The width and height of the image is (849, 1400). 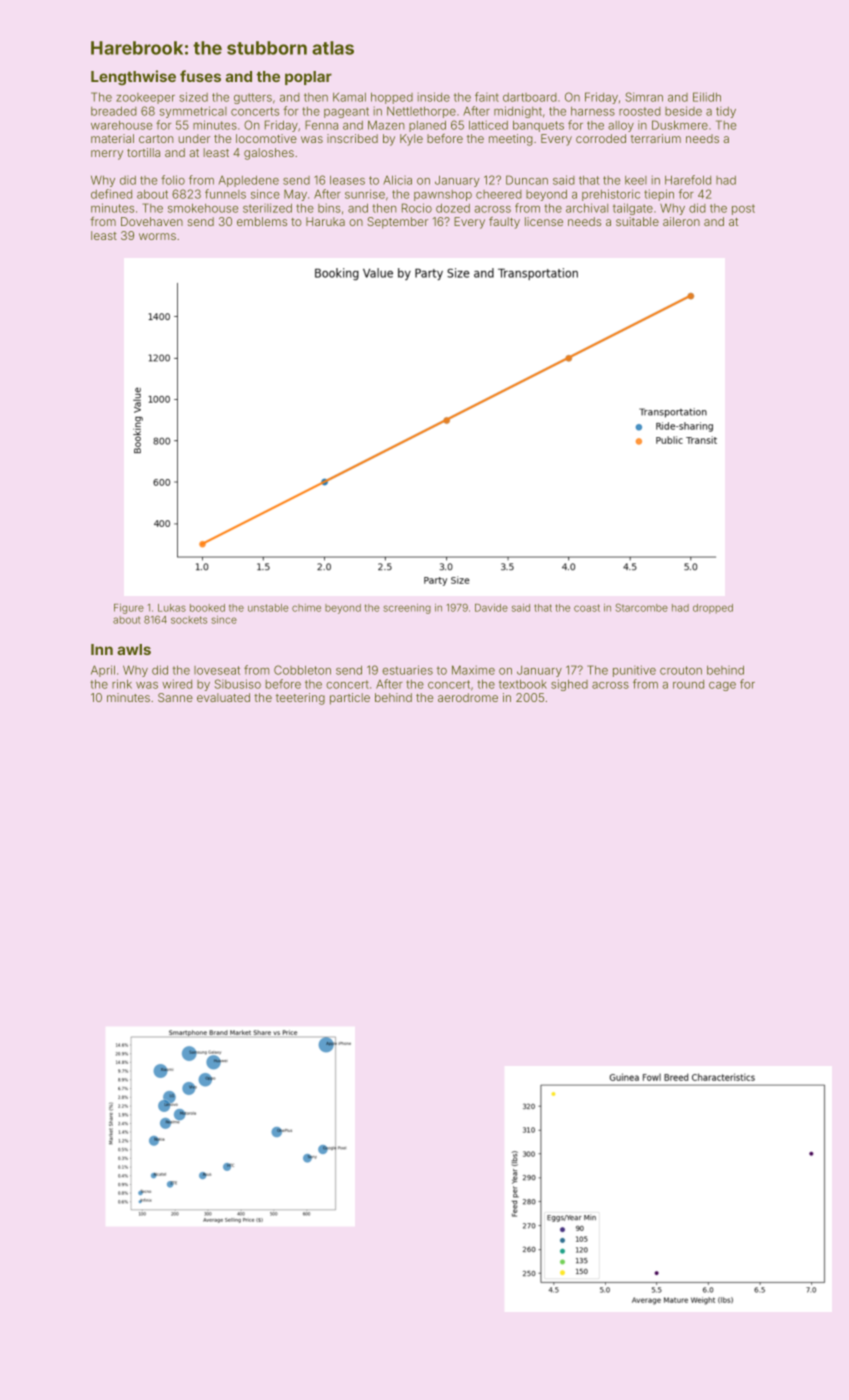 I want to click on booked, so click(x=207, y=608).
